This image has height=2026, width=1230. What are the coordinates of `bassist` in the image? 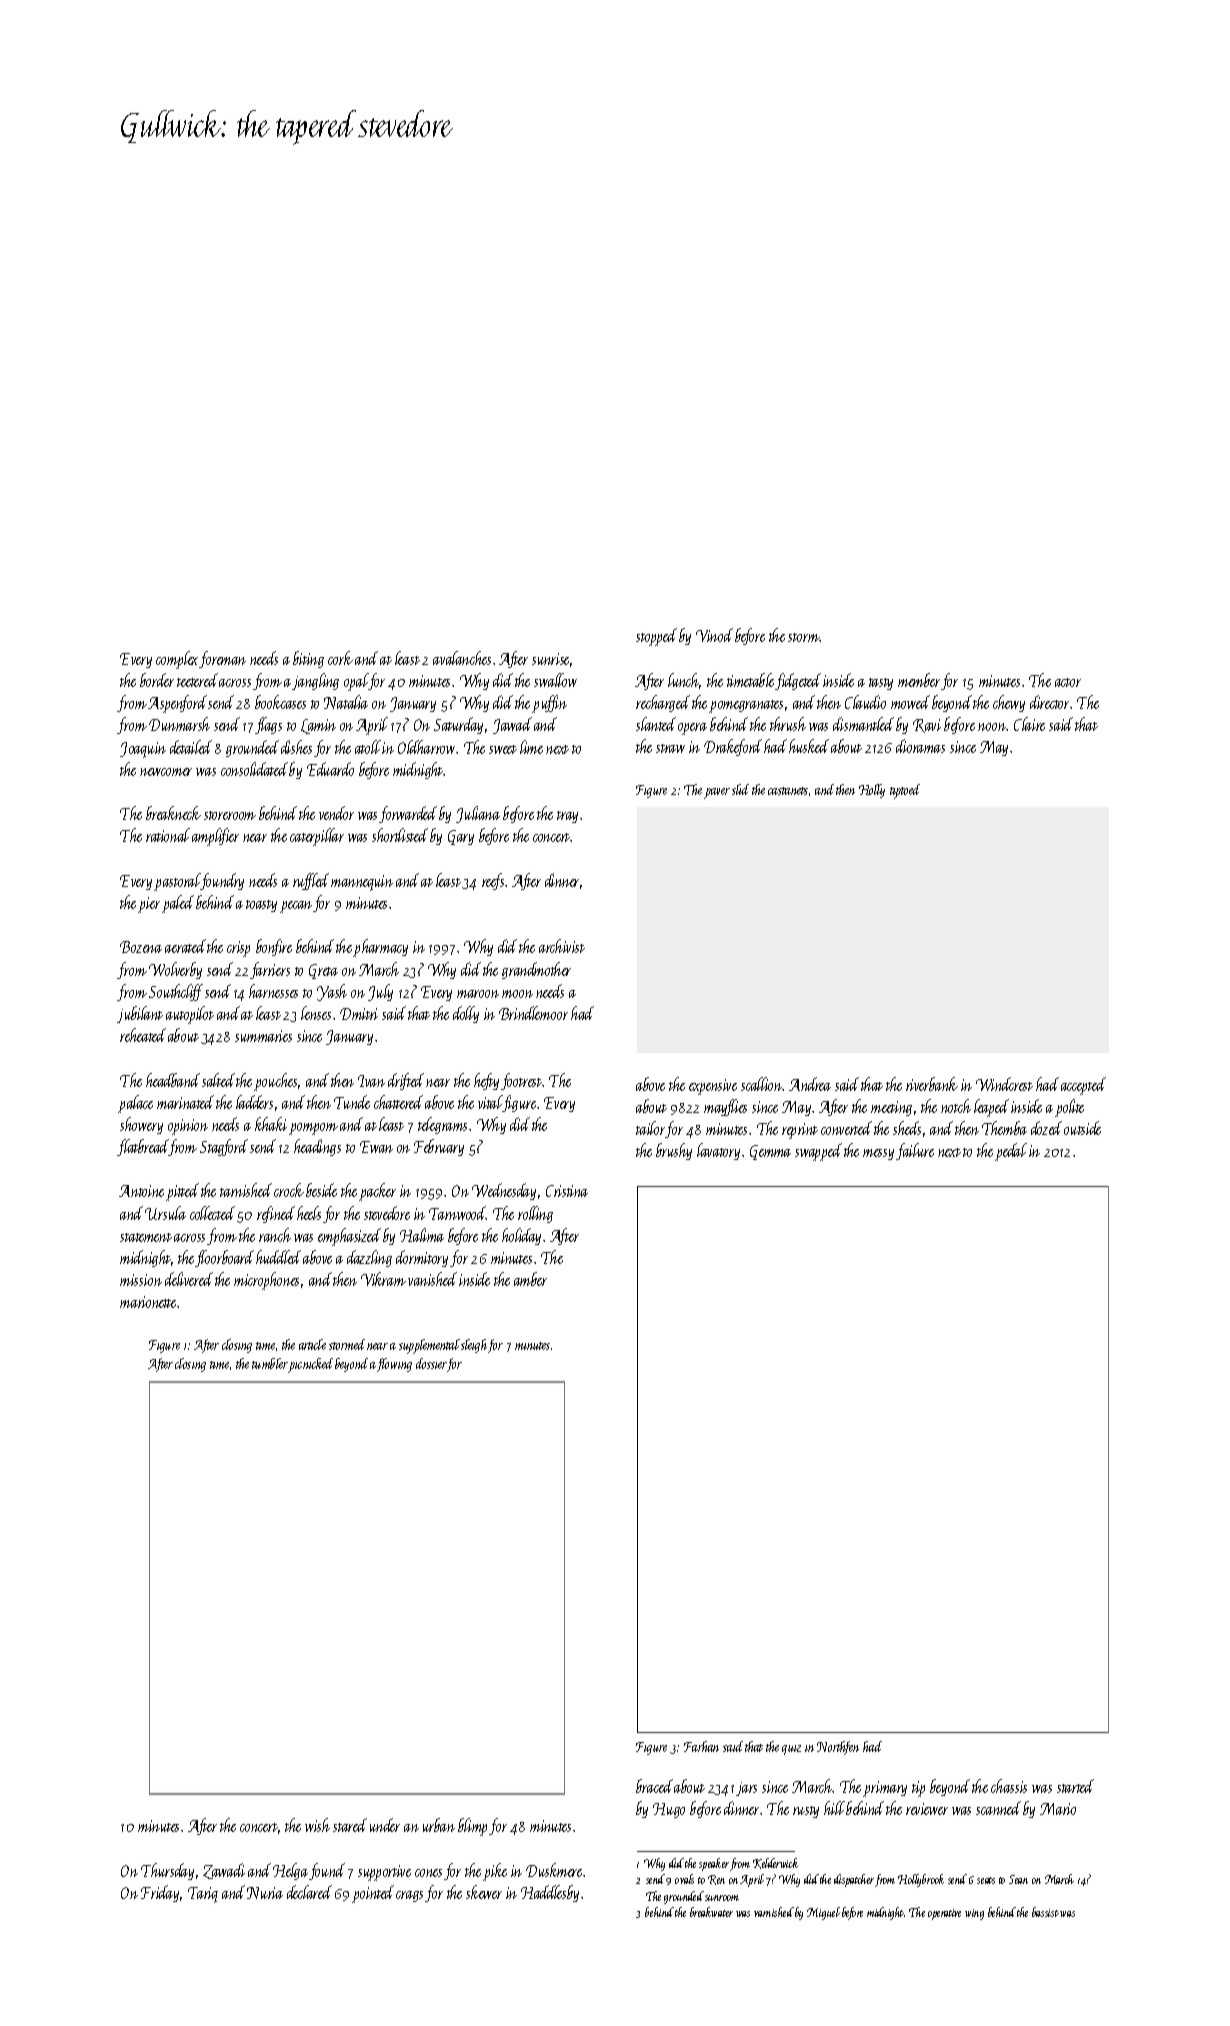 It's located at (1045, 1912).
